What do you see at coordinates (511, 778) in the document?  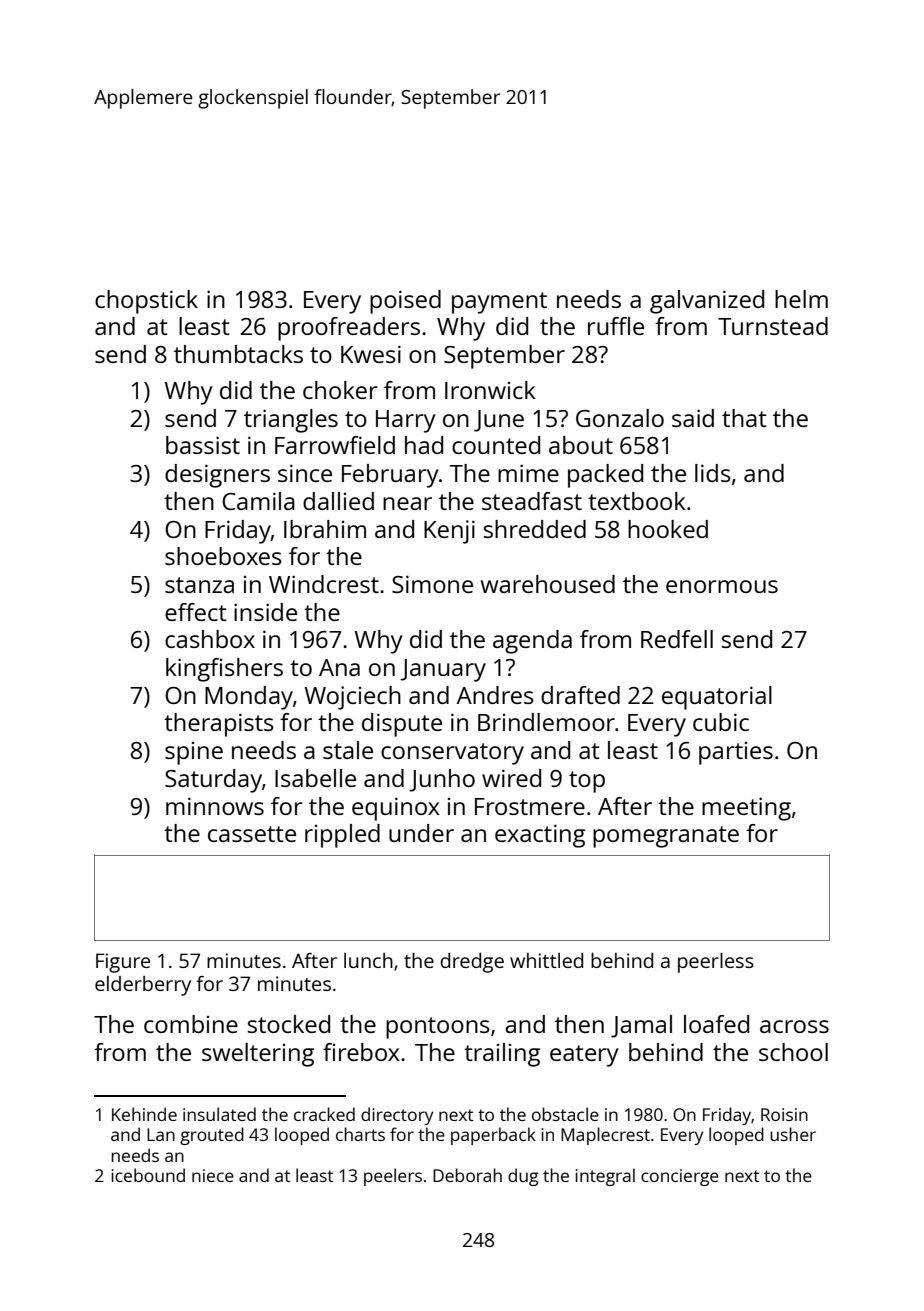 I see `wired` at bounding box center [511, 778].
